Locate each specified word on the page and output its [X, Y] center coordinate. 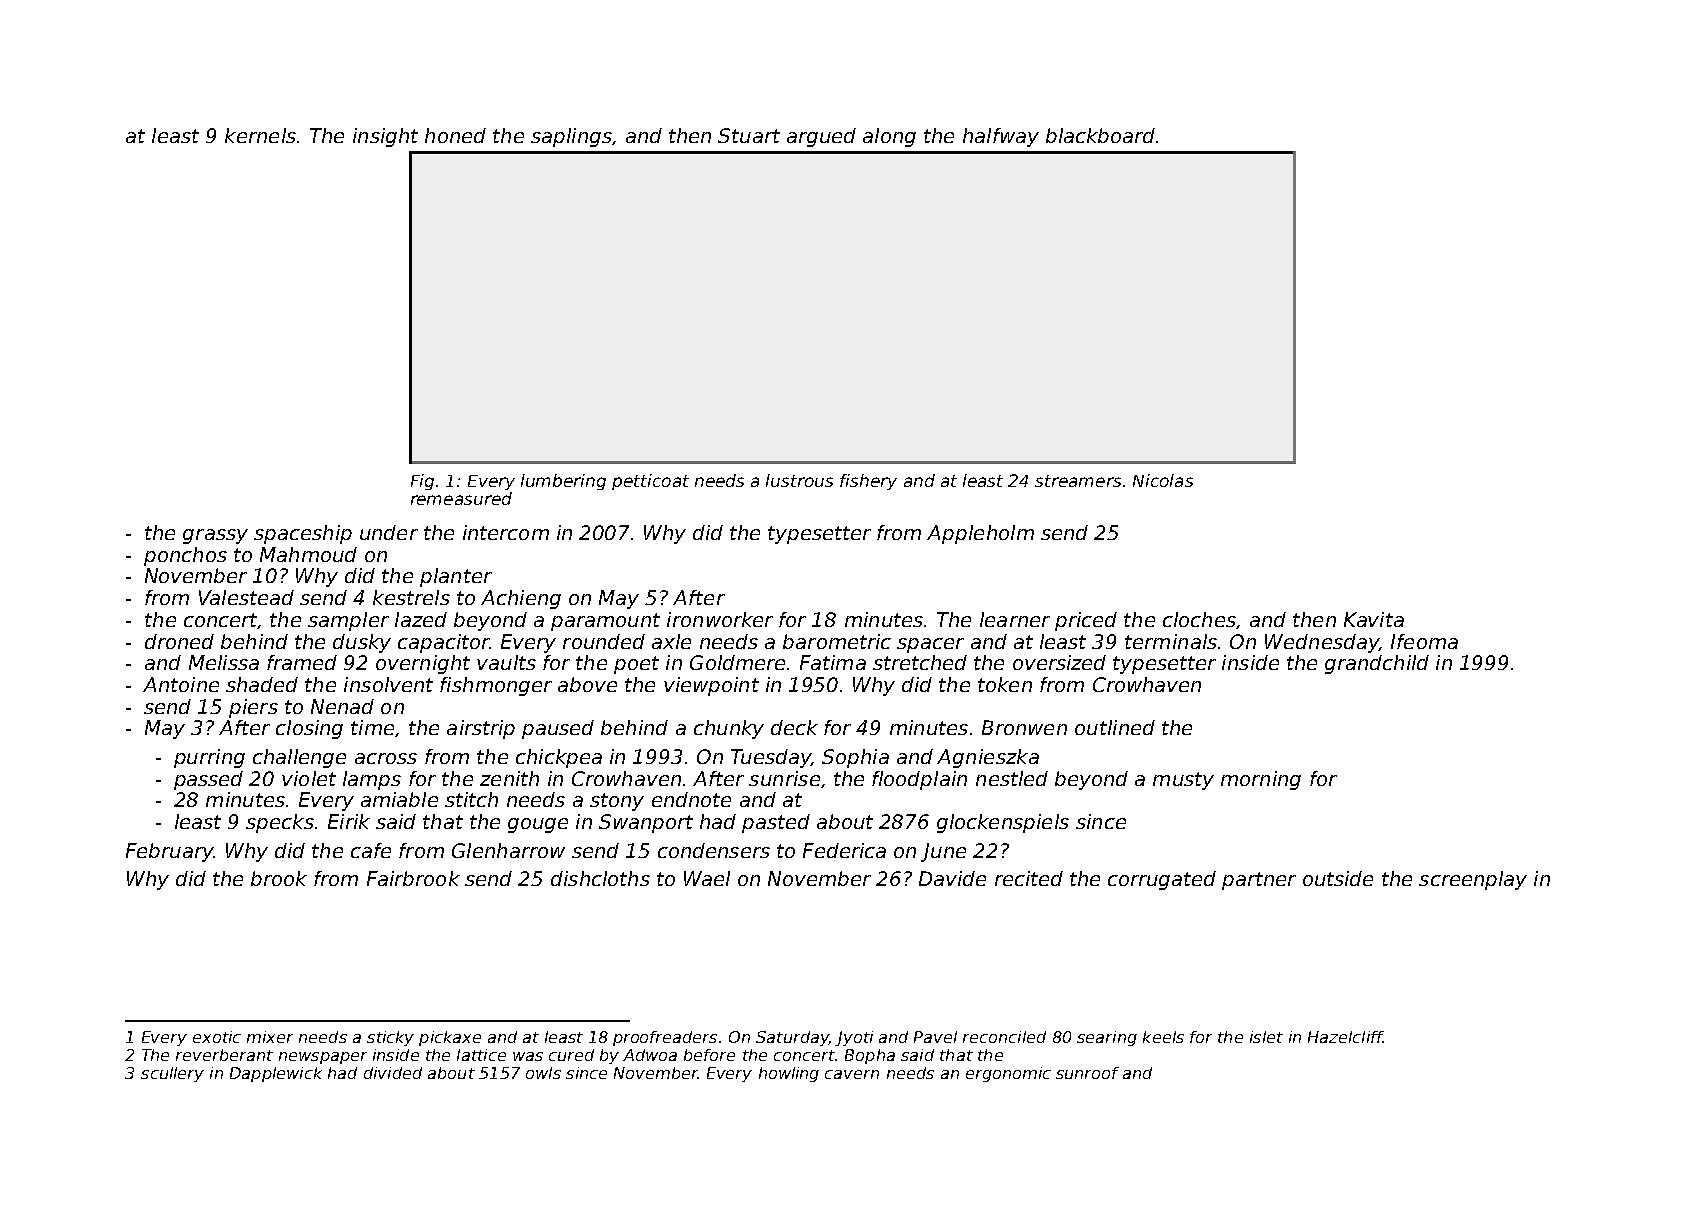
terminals [1171, 641]
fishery [868, 482]
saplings [571, 137]
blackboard [1100, 135]
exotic [217, 1037]
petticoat [650, 482]
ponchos [185, 556]
